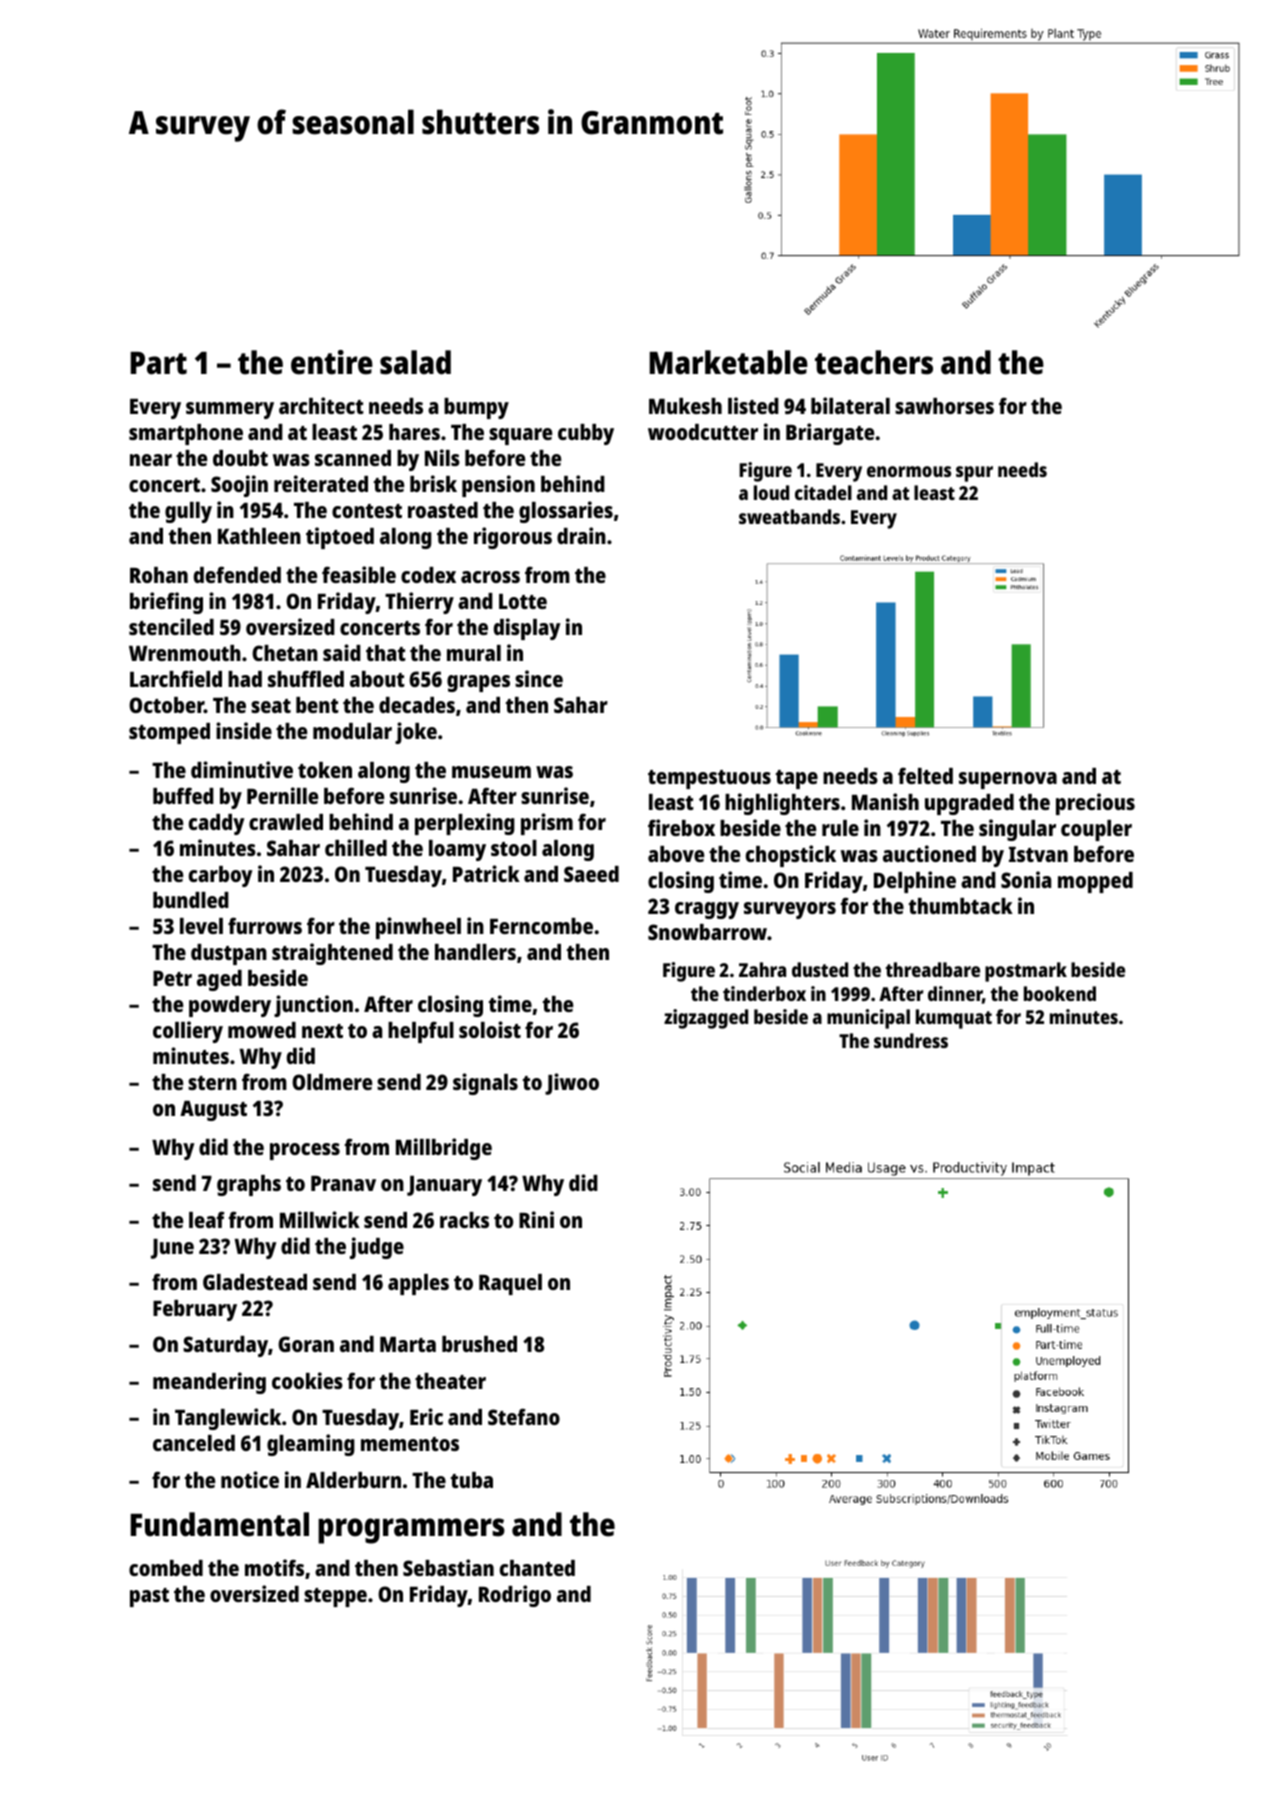 The width and height of the screenshot is (1269, 1794). I want to click on Rini, so click(536, 1219).
